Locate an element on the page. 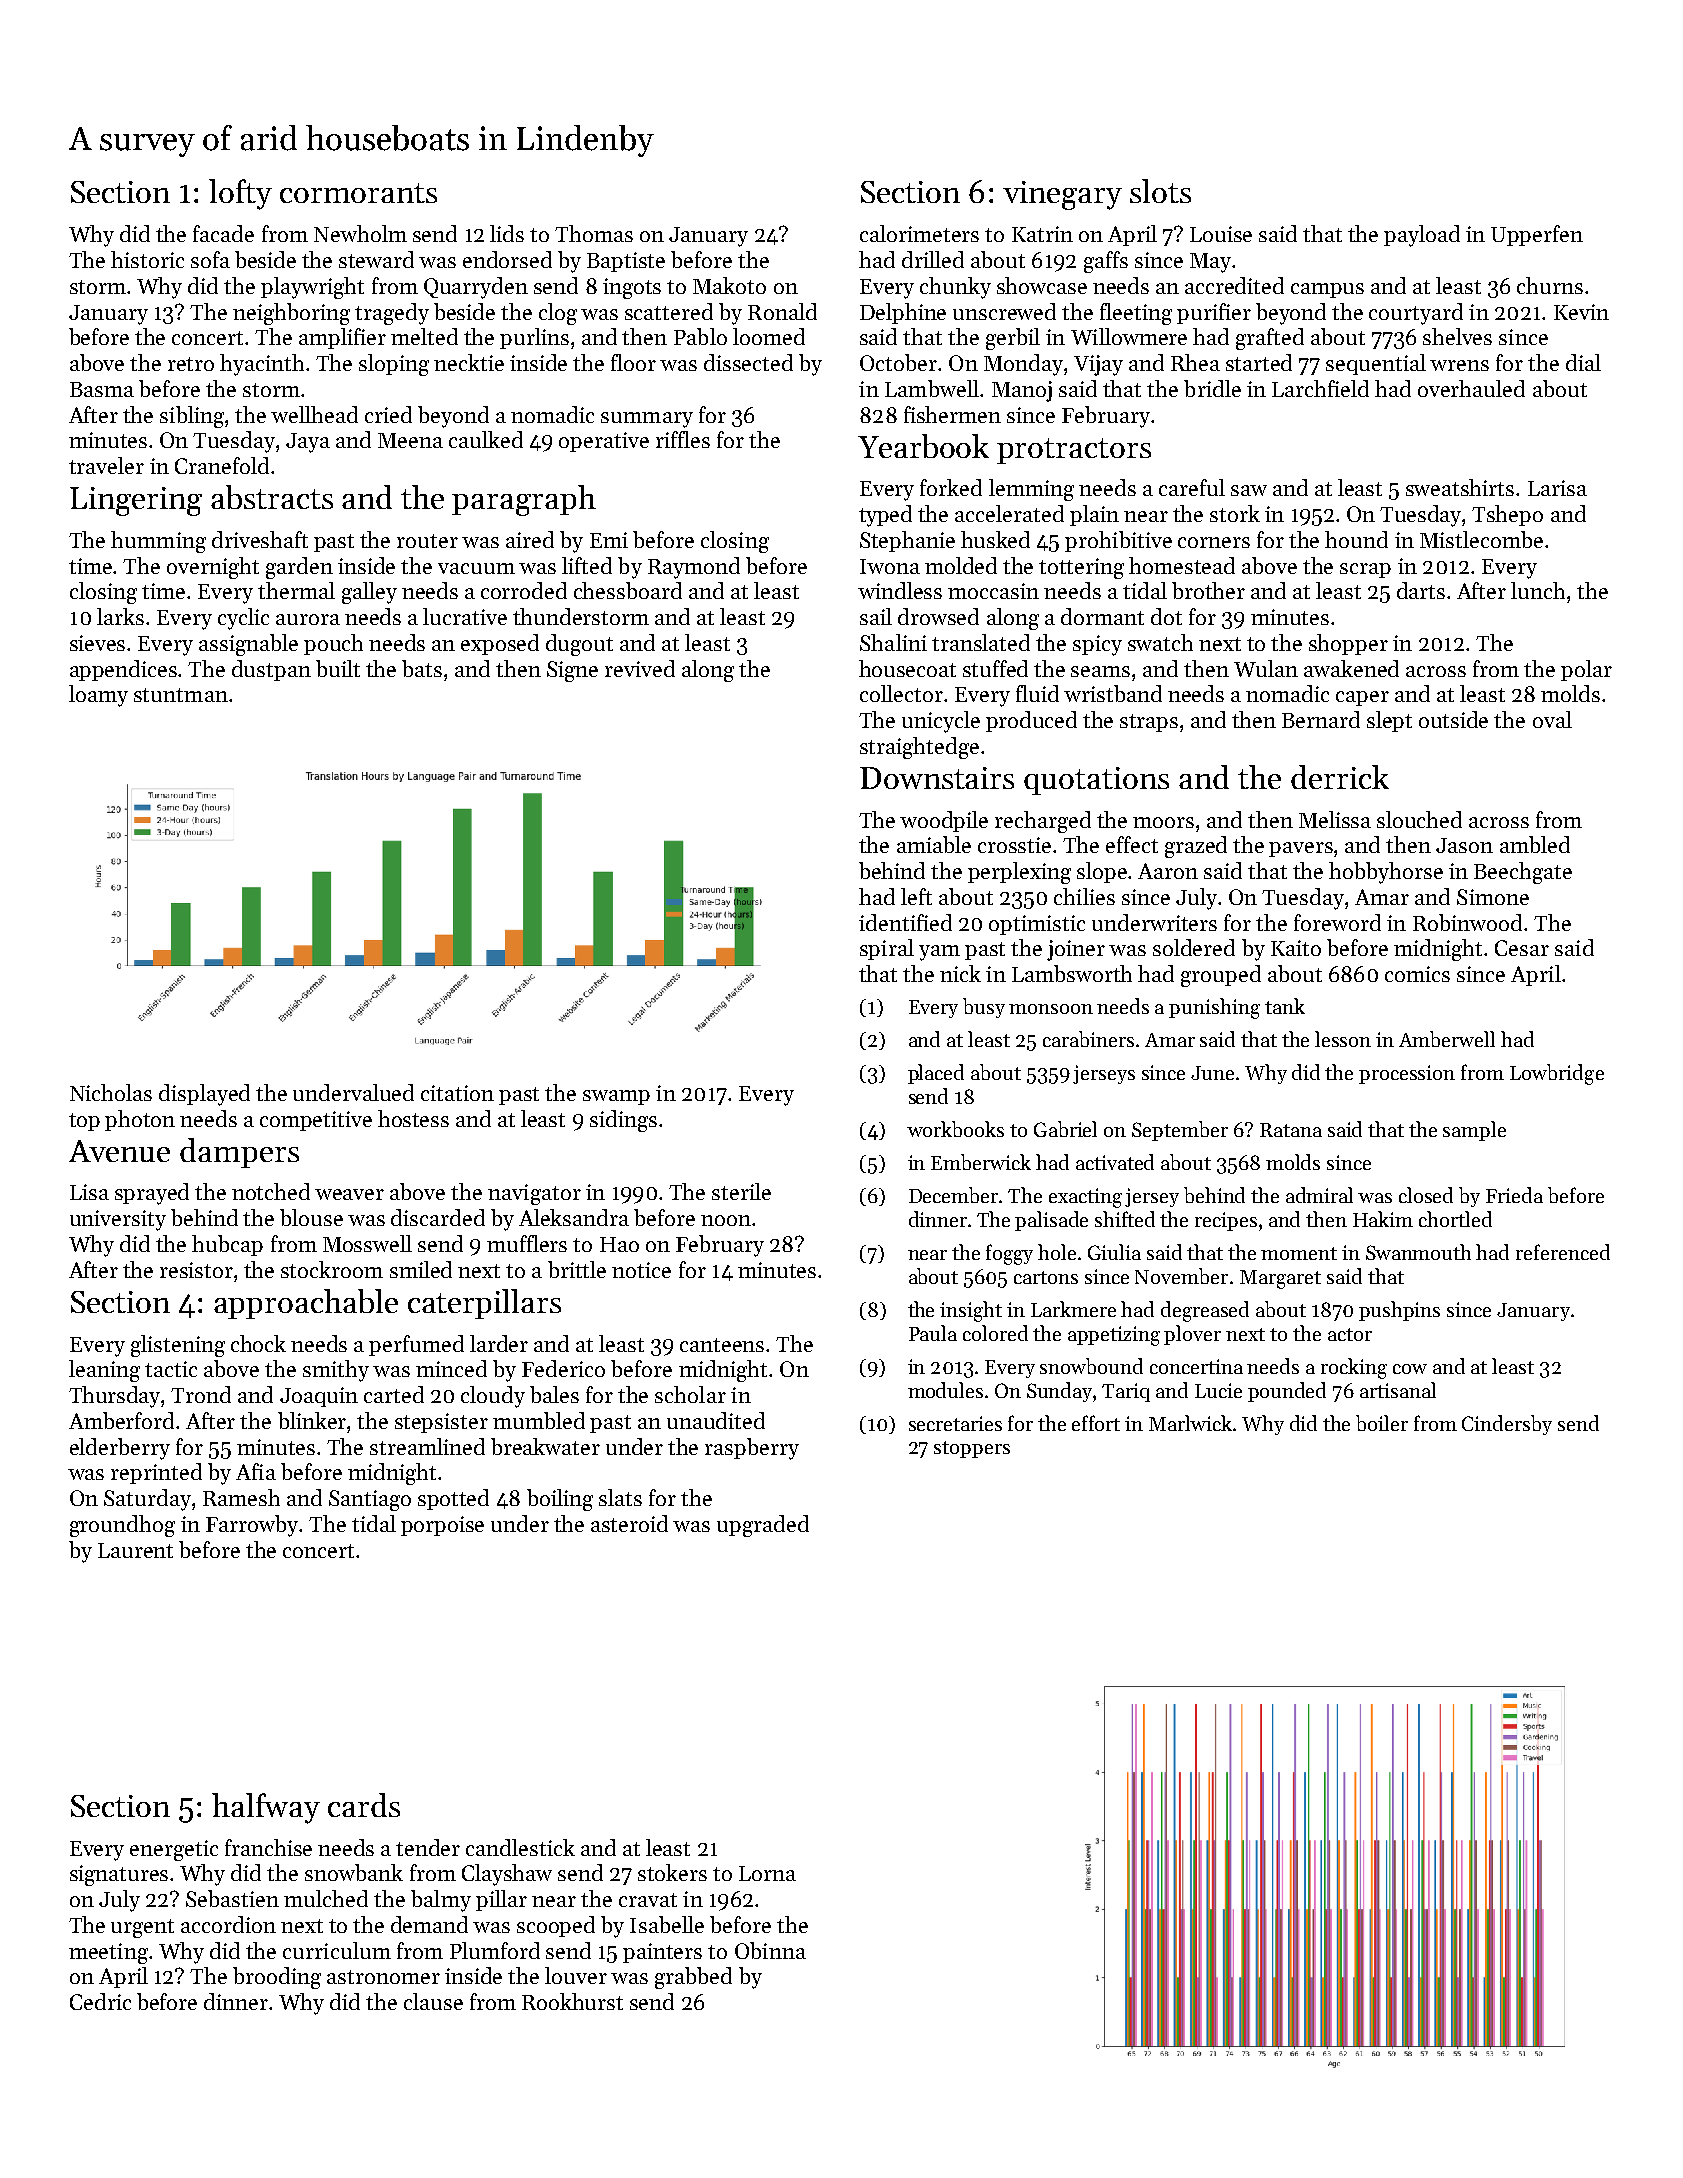 The width and height of the page is (1683, 2178). brooding is located at coordinates (277, 1978).
